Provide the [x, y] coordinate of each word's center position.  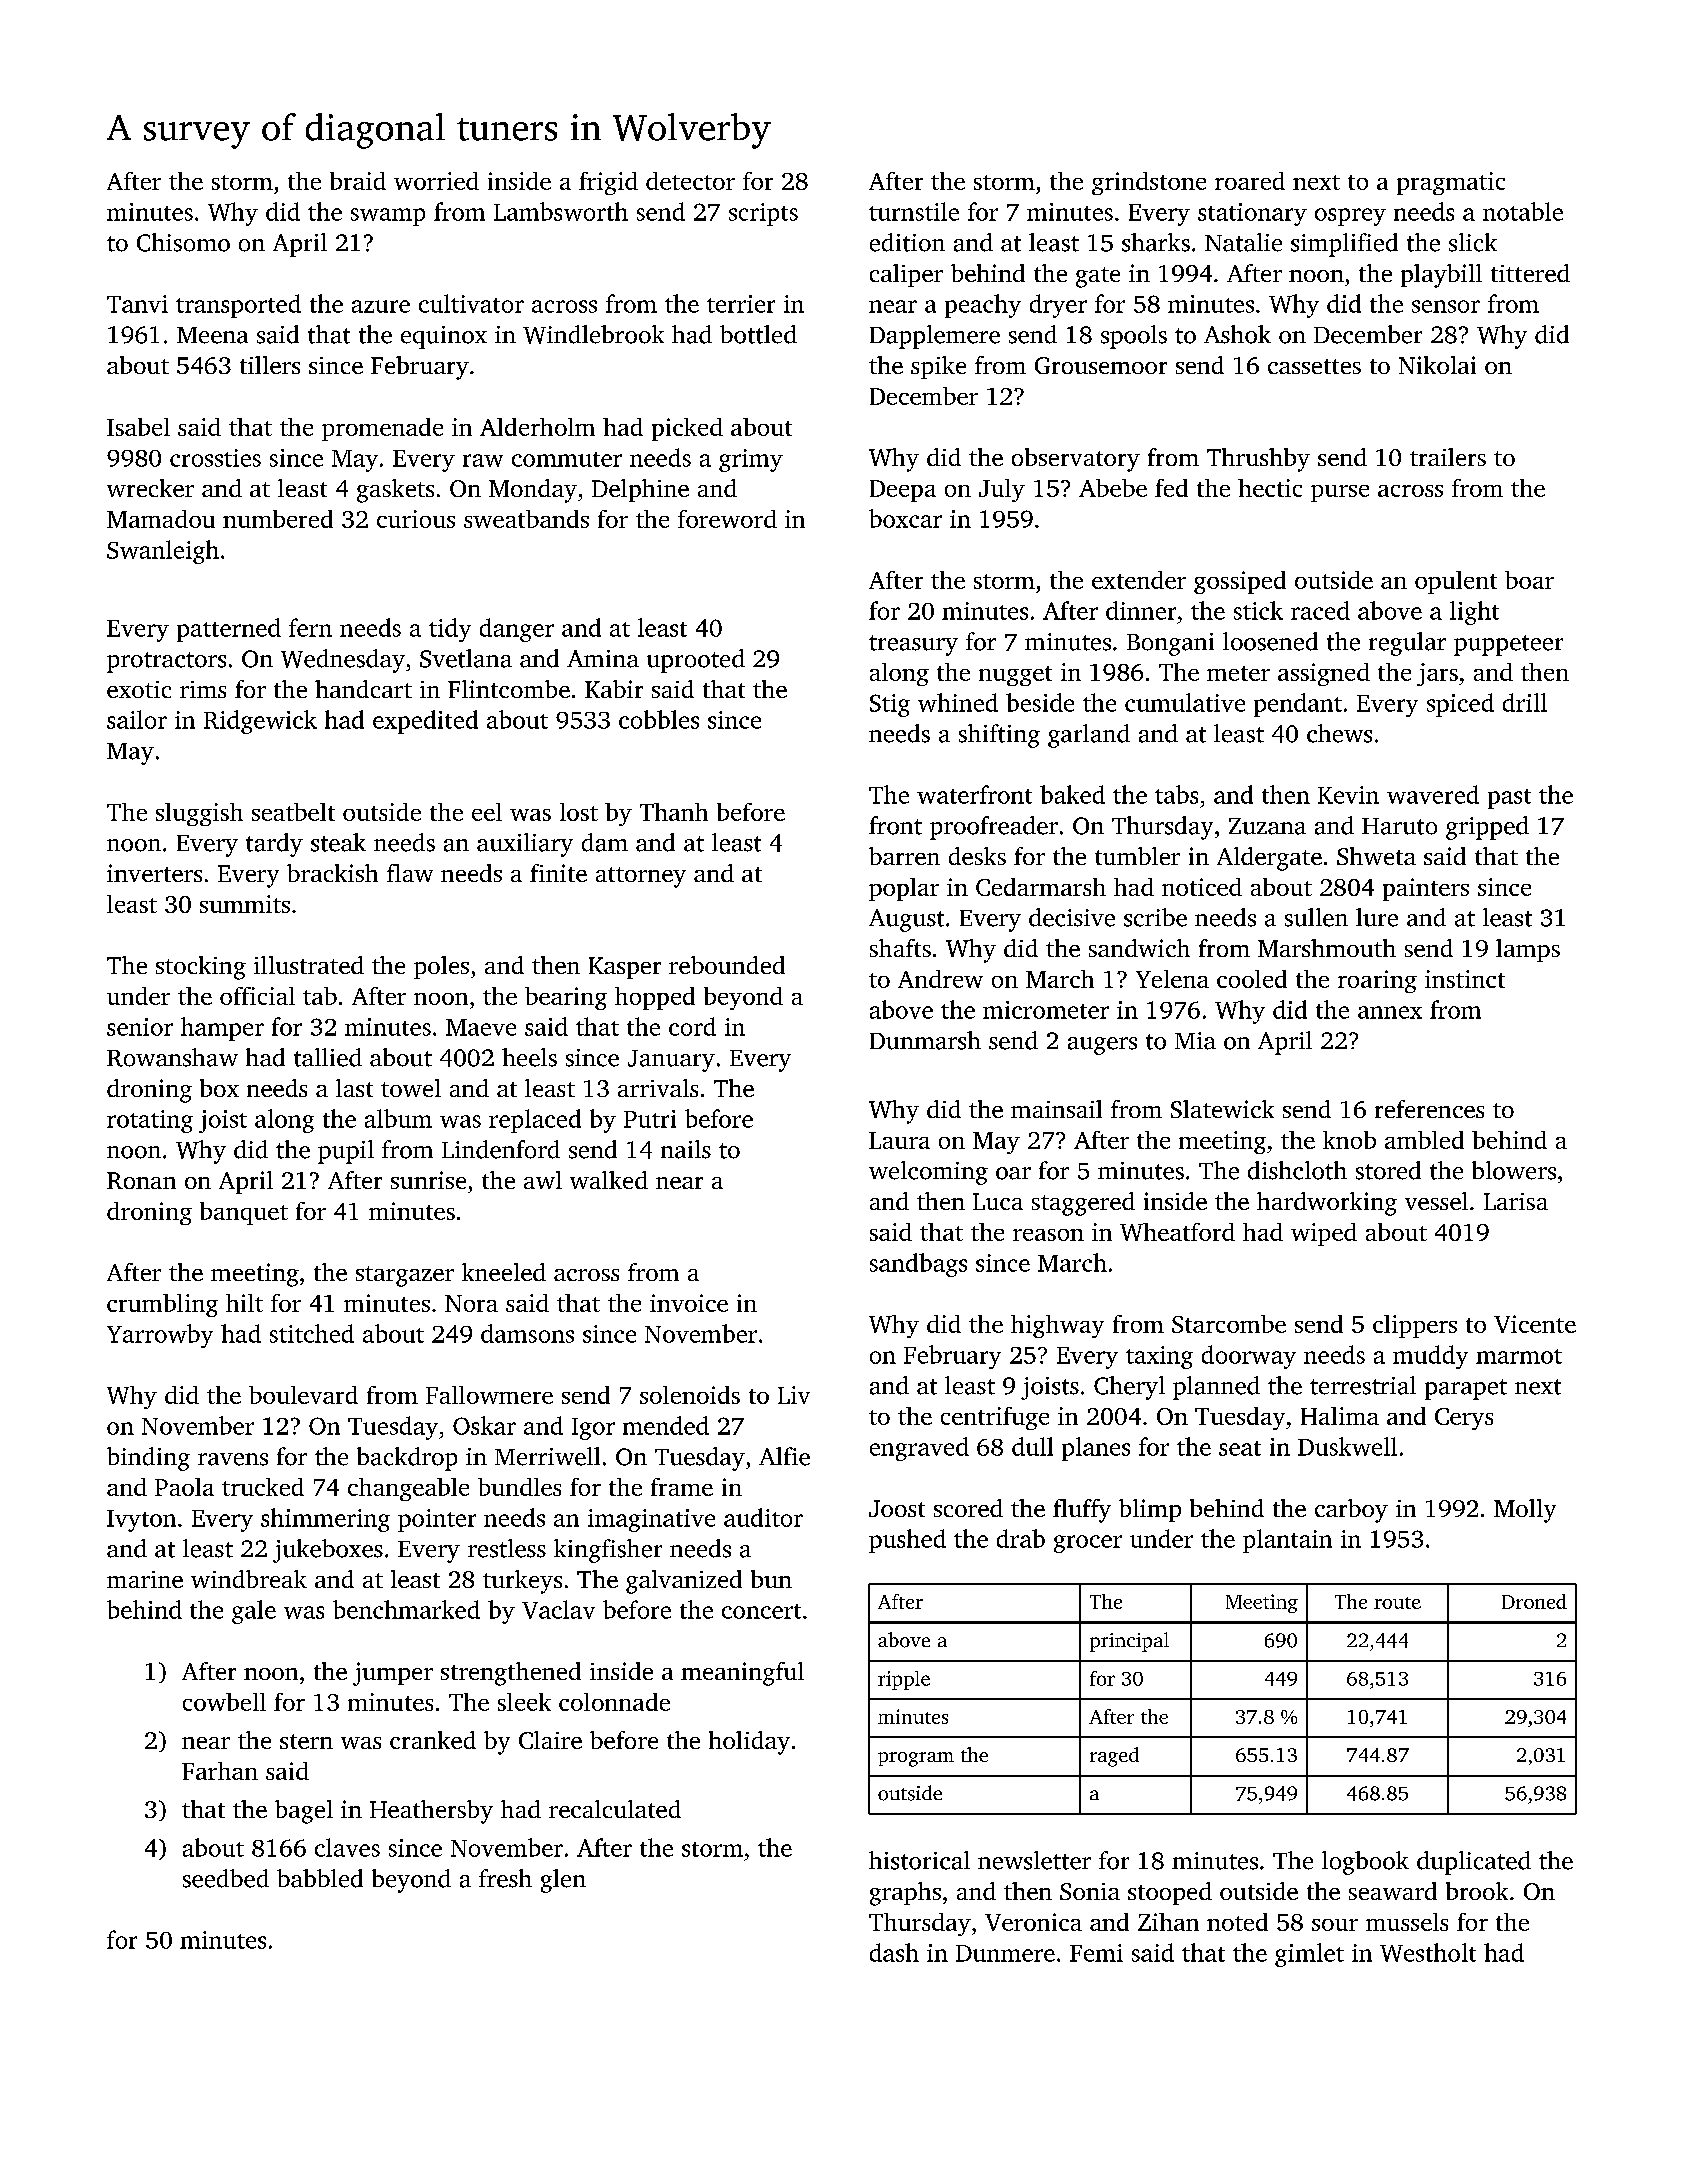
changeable [408, 1489]
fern [310, 627]
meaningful [742, 1674]
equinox [444, 337]
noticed [1202, 887]
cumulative [1185, 702]
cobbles [659, 719]
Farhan [220, 1771]
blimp [1150, 1510]
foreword [727, 519]
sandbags [918, 1265]
